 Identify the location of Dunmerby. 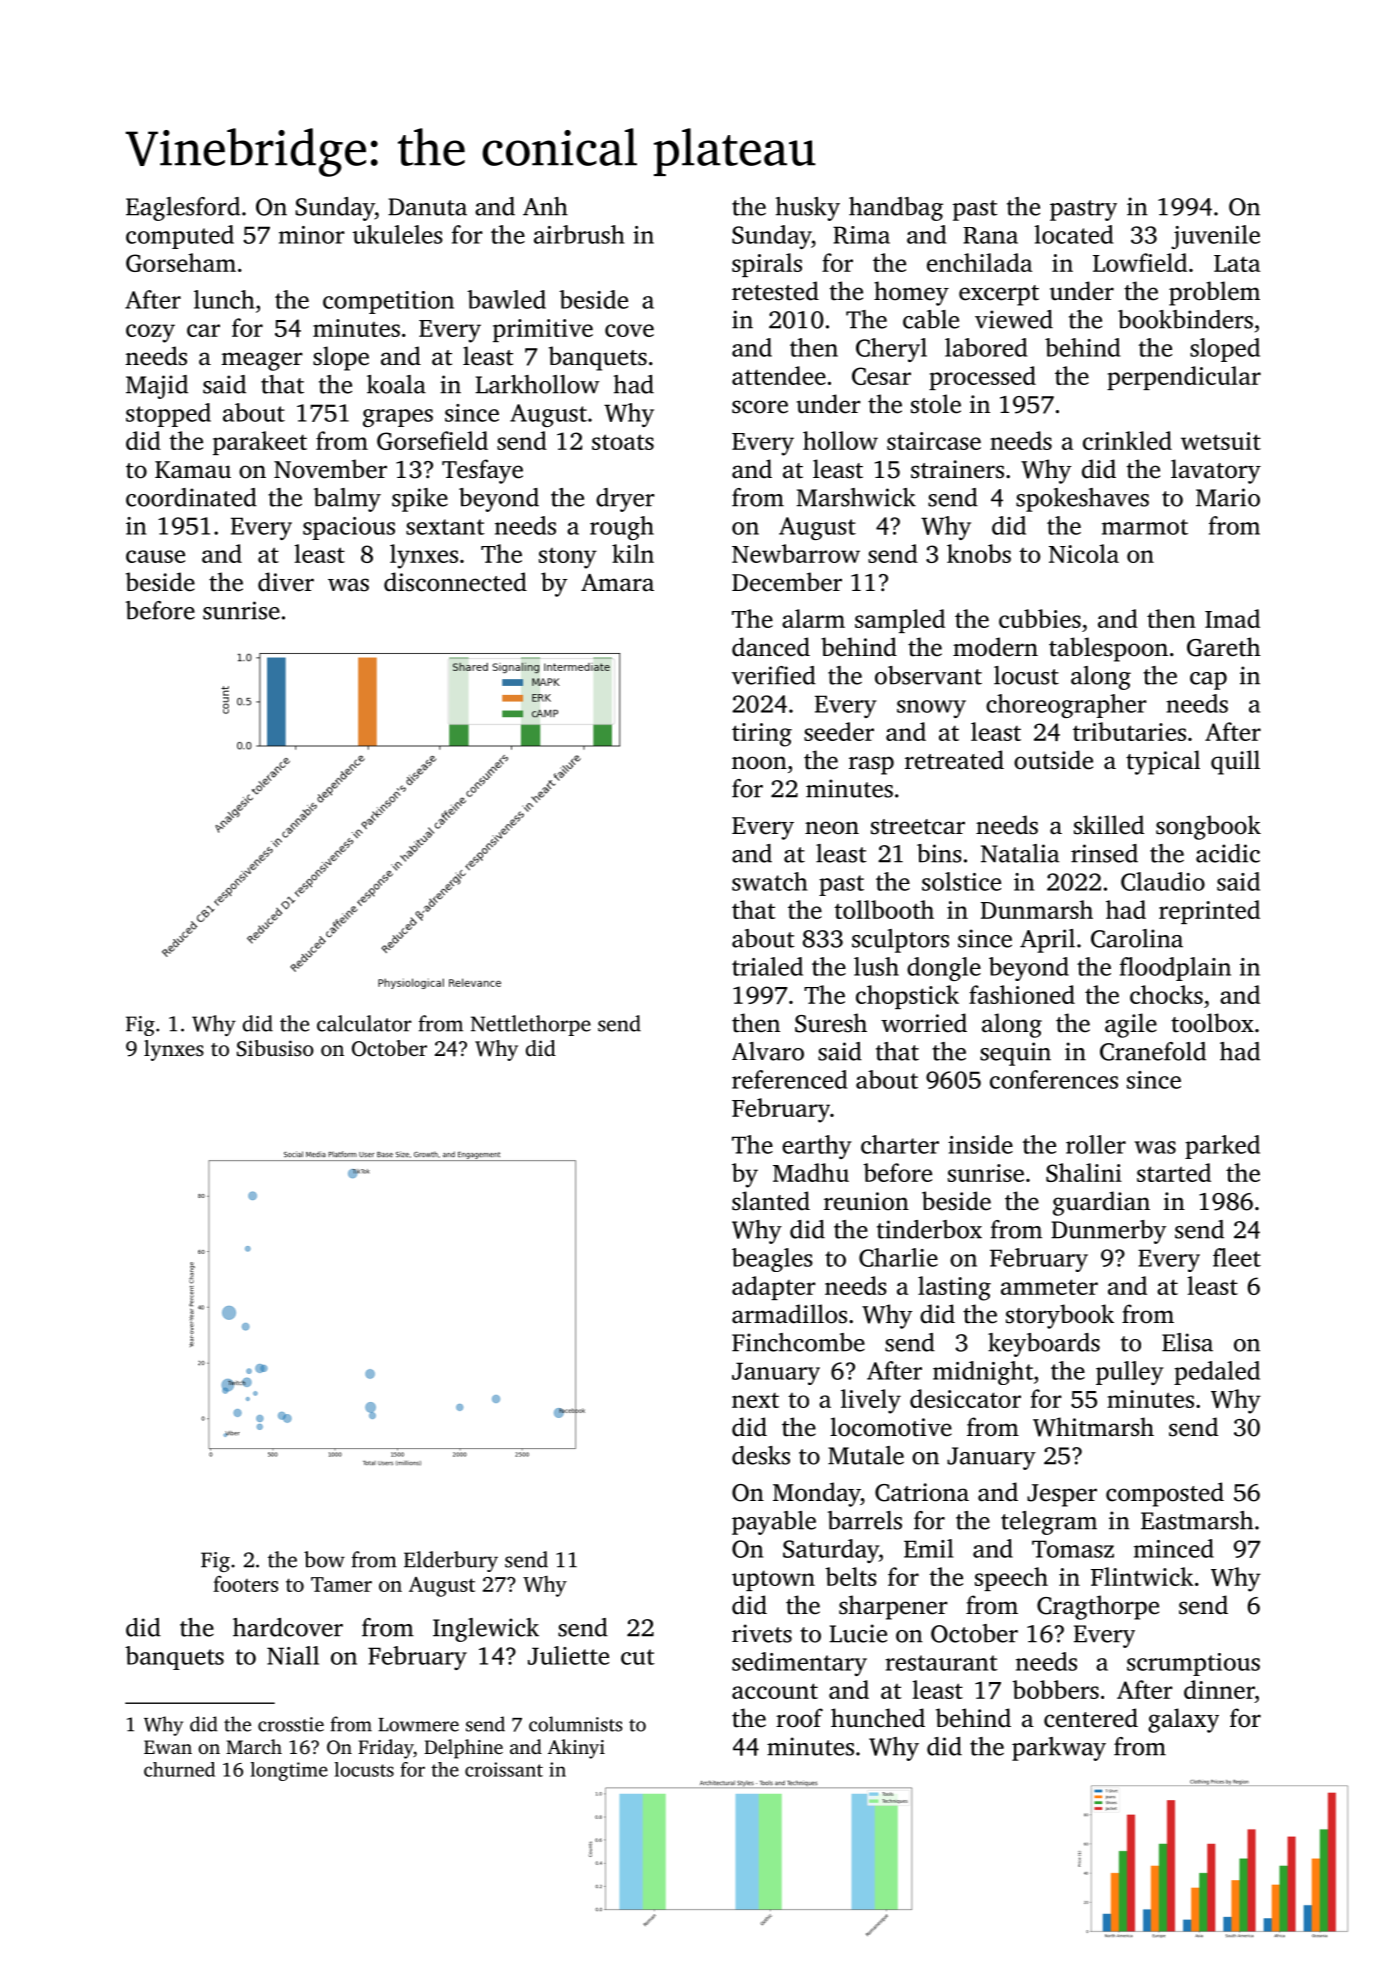
(1108, 1232).
